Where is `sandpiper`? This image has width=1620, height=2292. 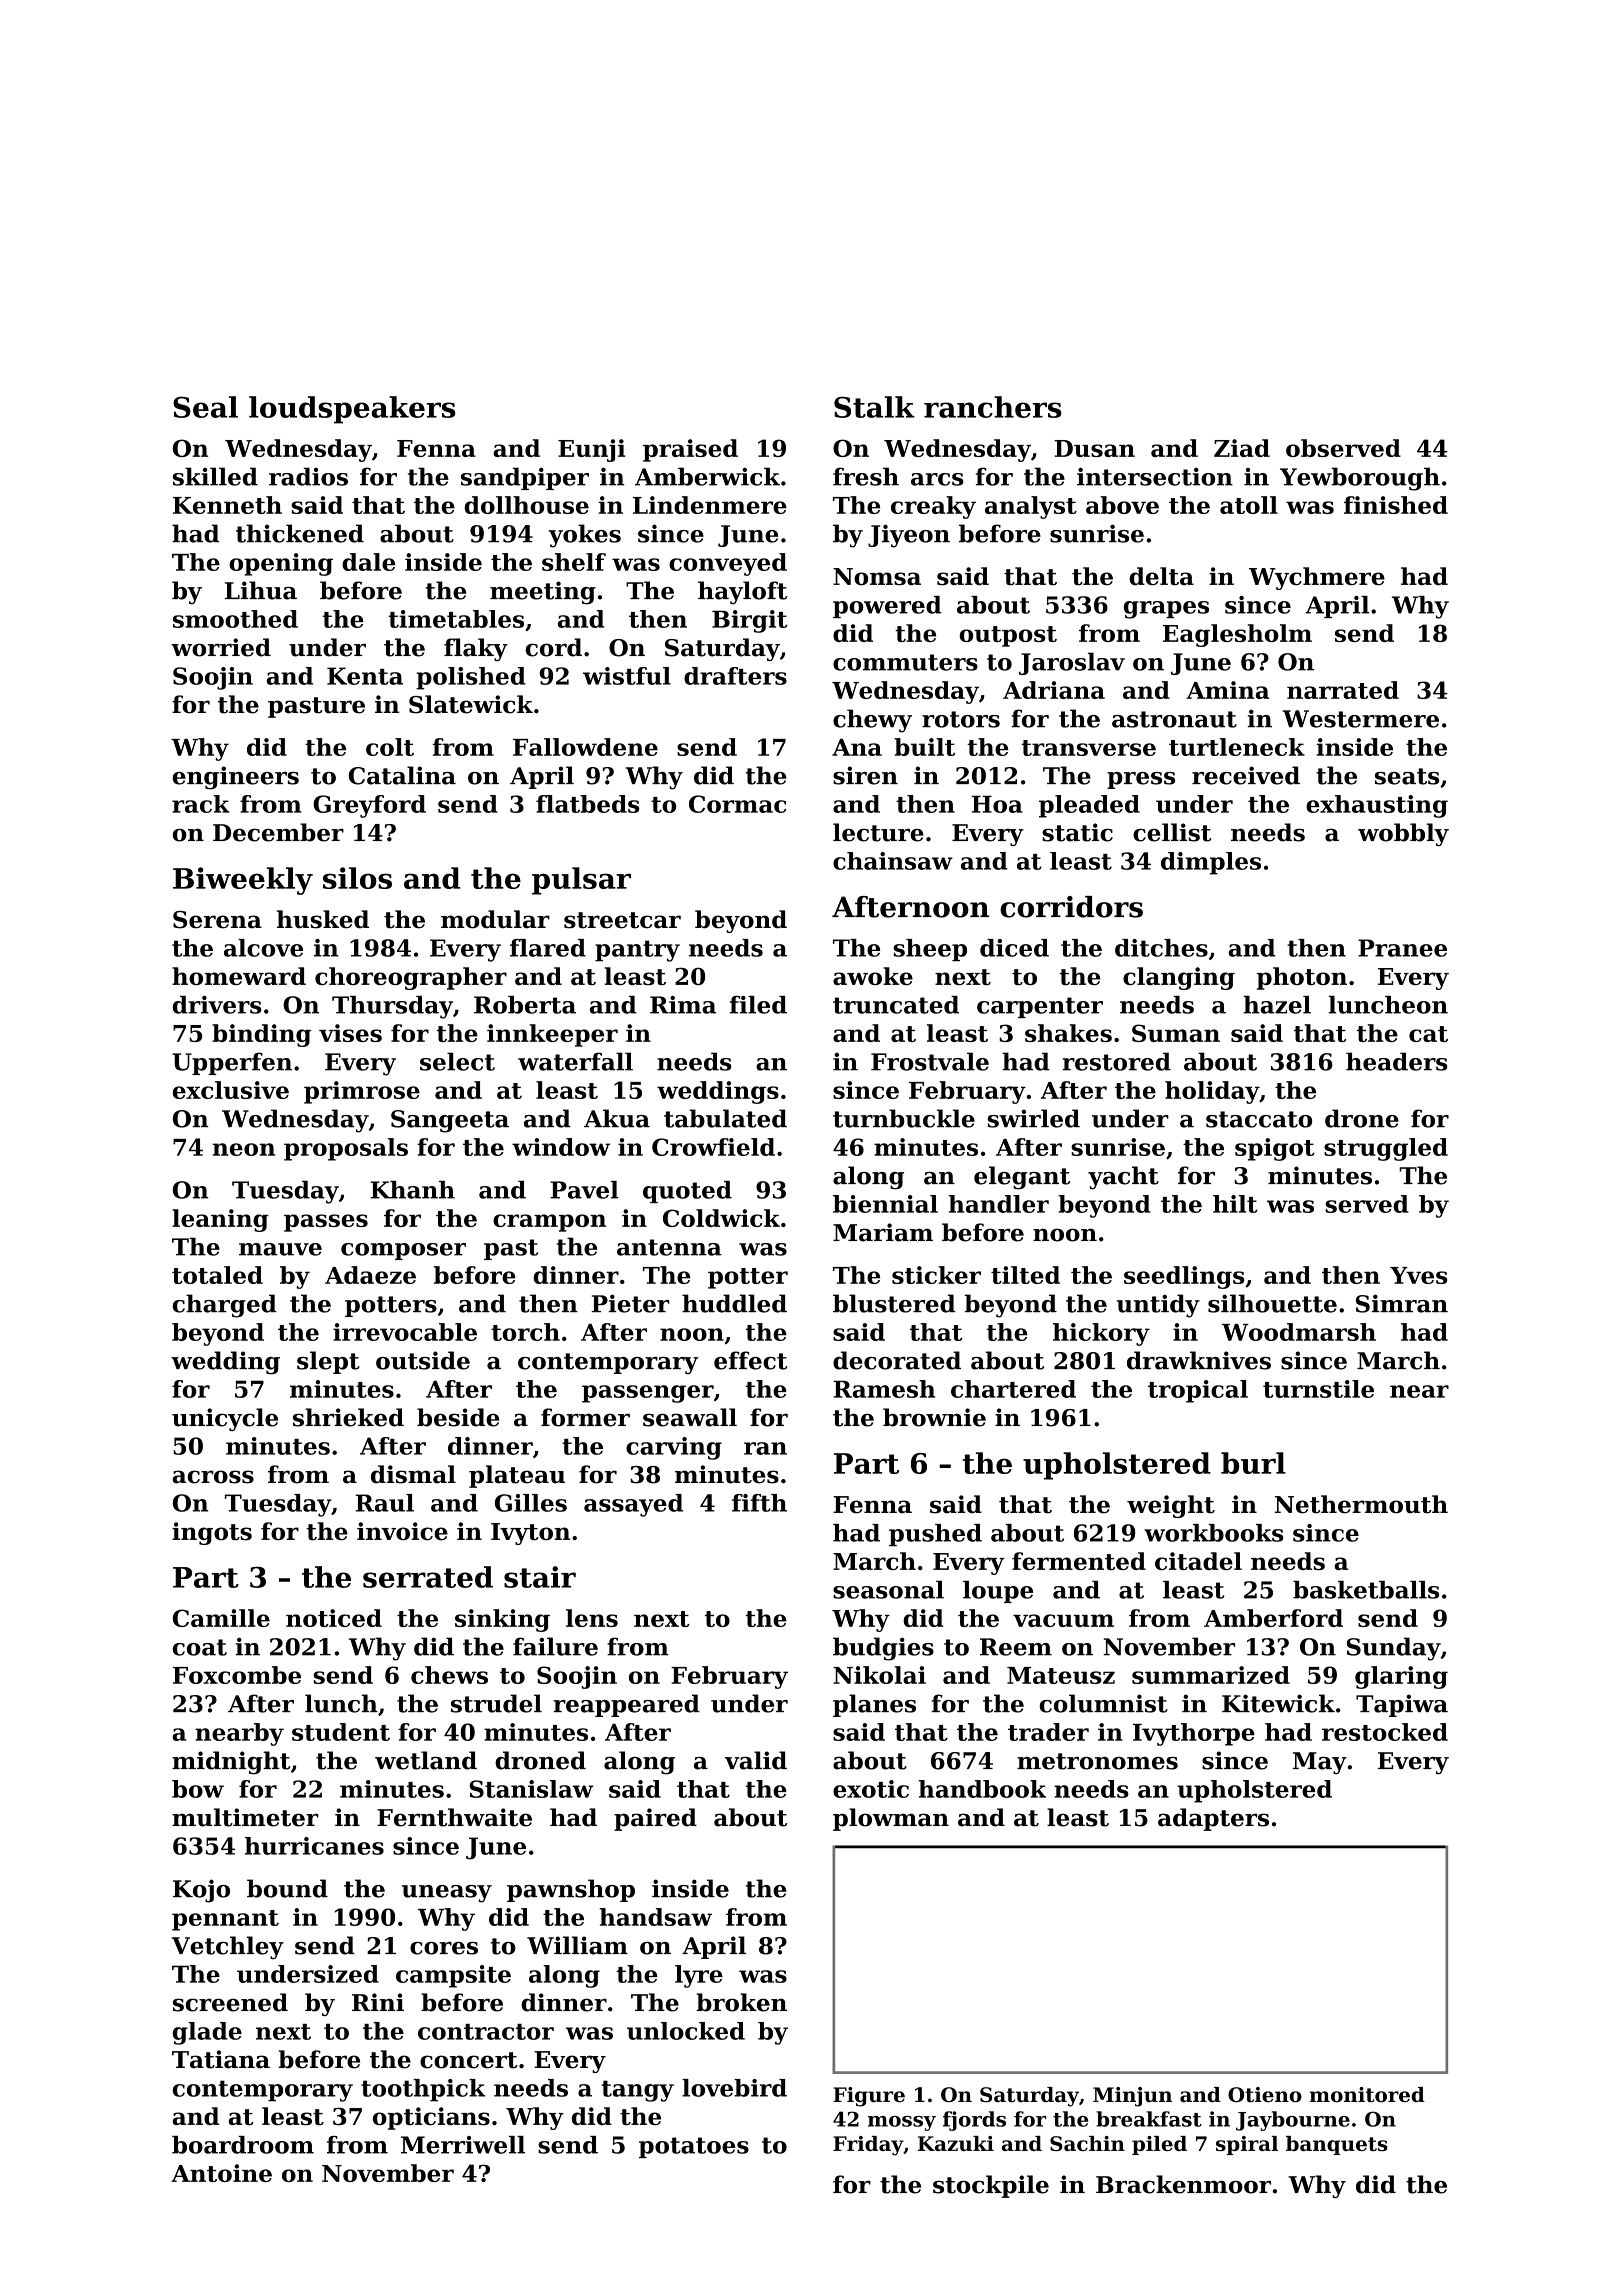
sandpiper is located at coordinates (525, 478).
